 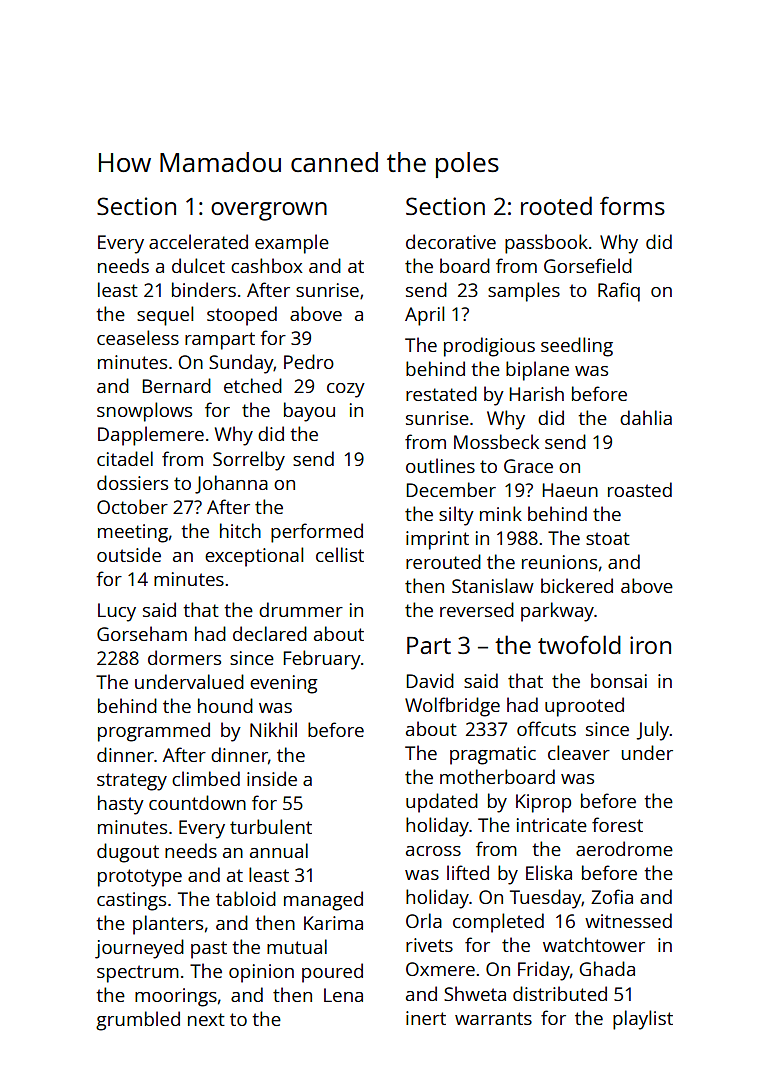 What do you see at coordinates (322, 660) in the screenshot?
I see `February` at bounding box center [322, 660].
